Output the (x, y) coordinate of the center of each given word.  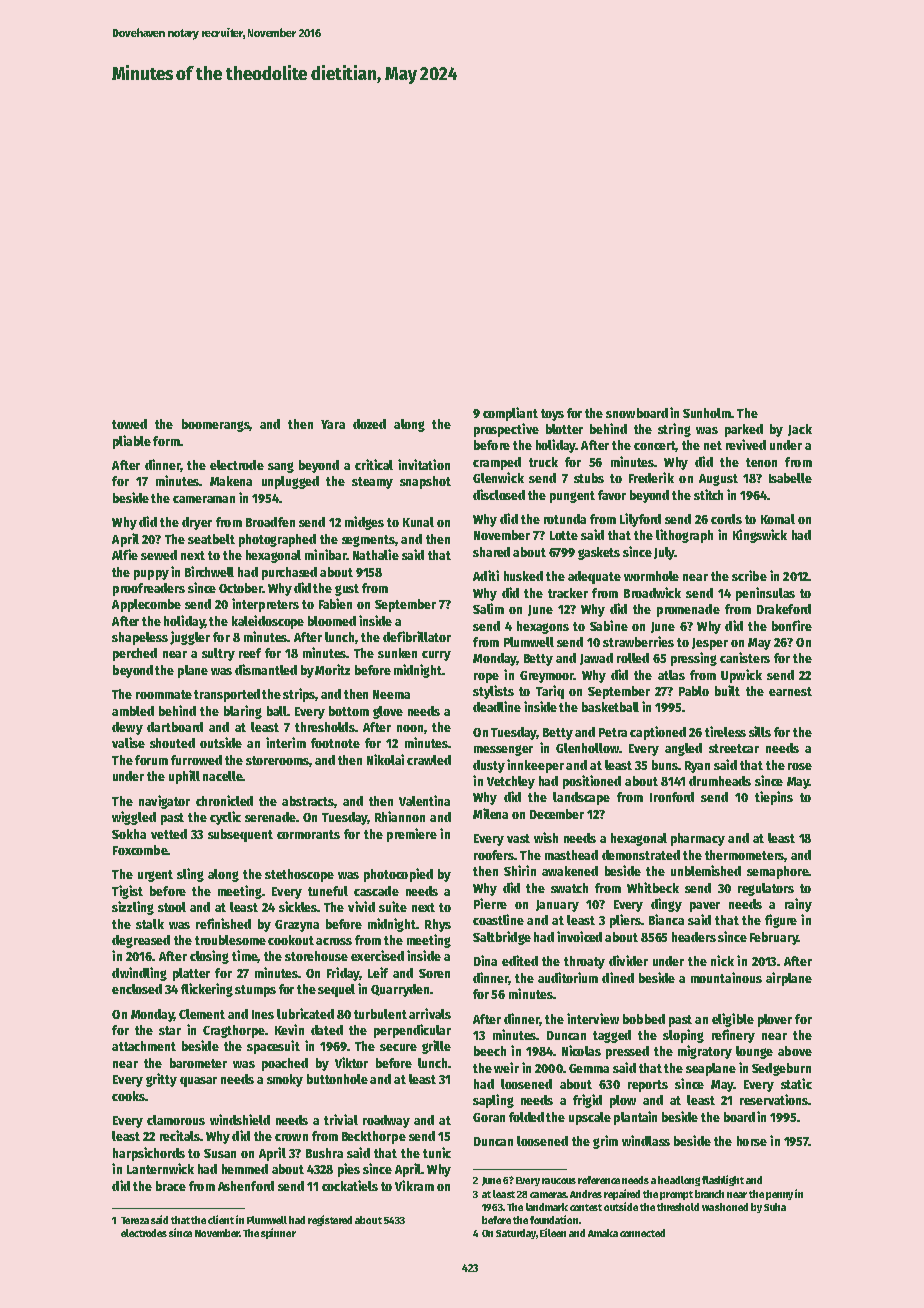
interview (593, 1018)
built (727, 690)
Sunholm (707, 413)
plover (775, 1020)
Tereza (135, 1220)
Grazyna (297, 926)
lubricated (305, 1013)
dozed (369, 424)
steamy (372, 483)
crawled (429, 760)
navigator (164, 802)
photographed (277, 540)
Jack (800, 430)
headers (694, 937)
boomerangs (215, 425)
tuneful (328, 891)
